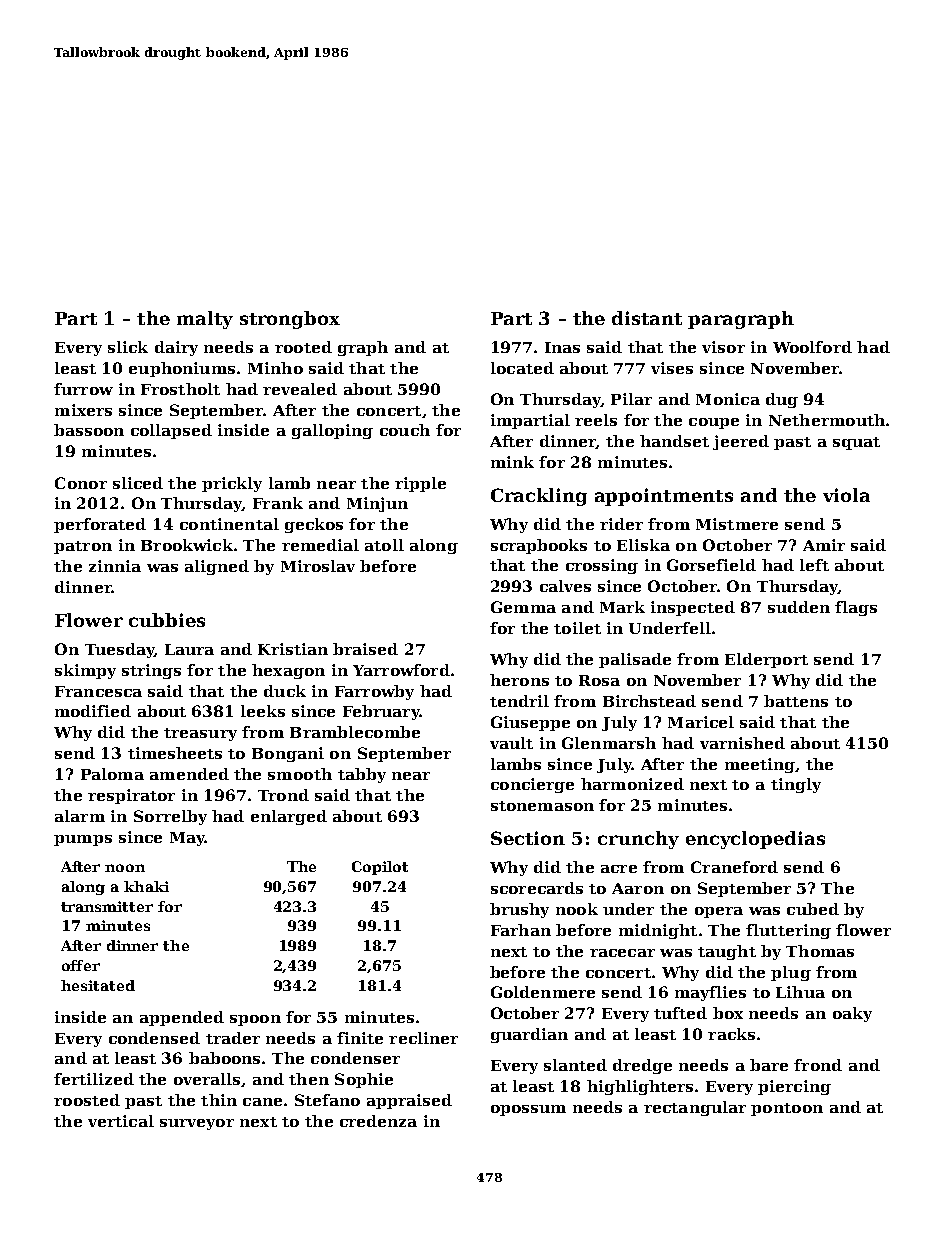 The height and width of the screenshot is (1233, 952). Describe the element at coordinates (647, 318) in the screenshot. I see `distant` at that location.
